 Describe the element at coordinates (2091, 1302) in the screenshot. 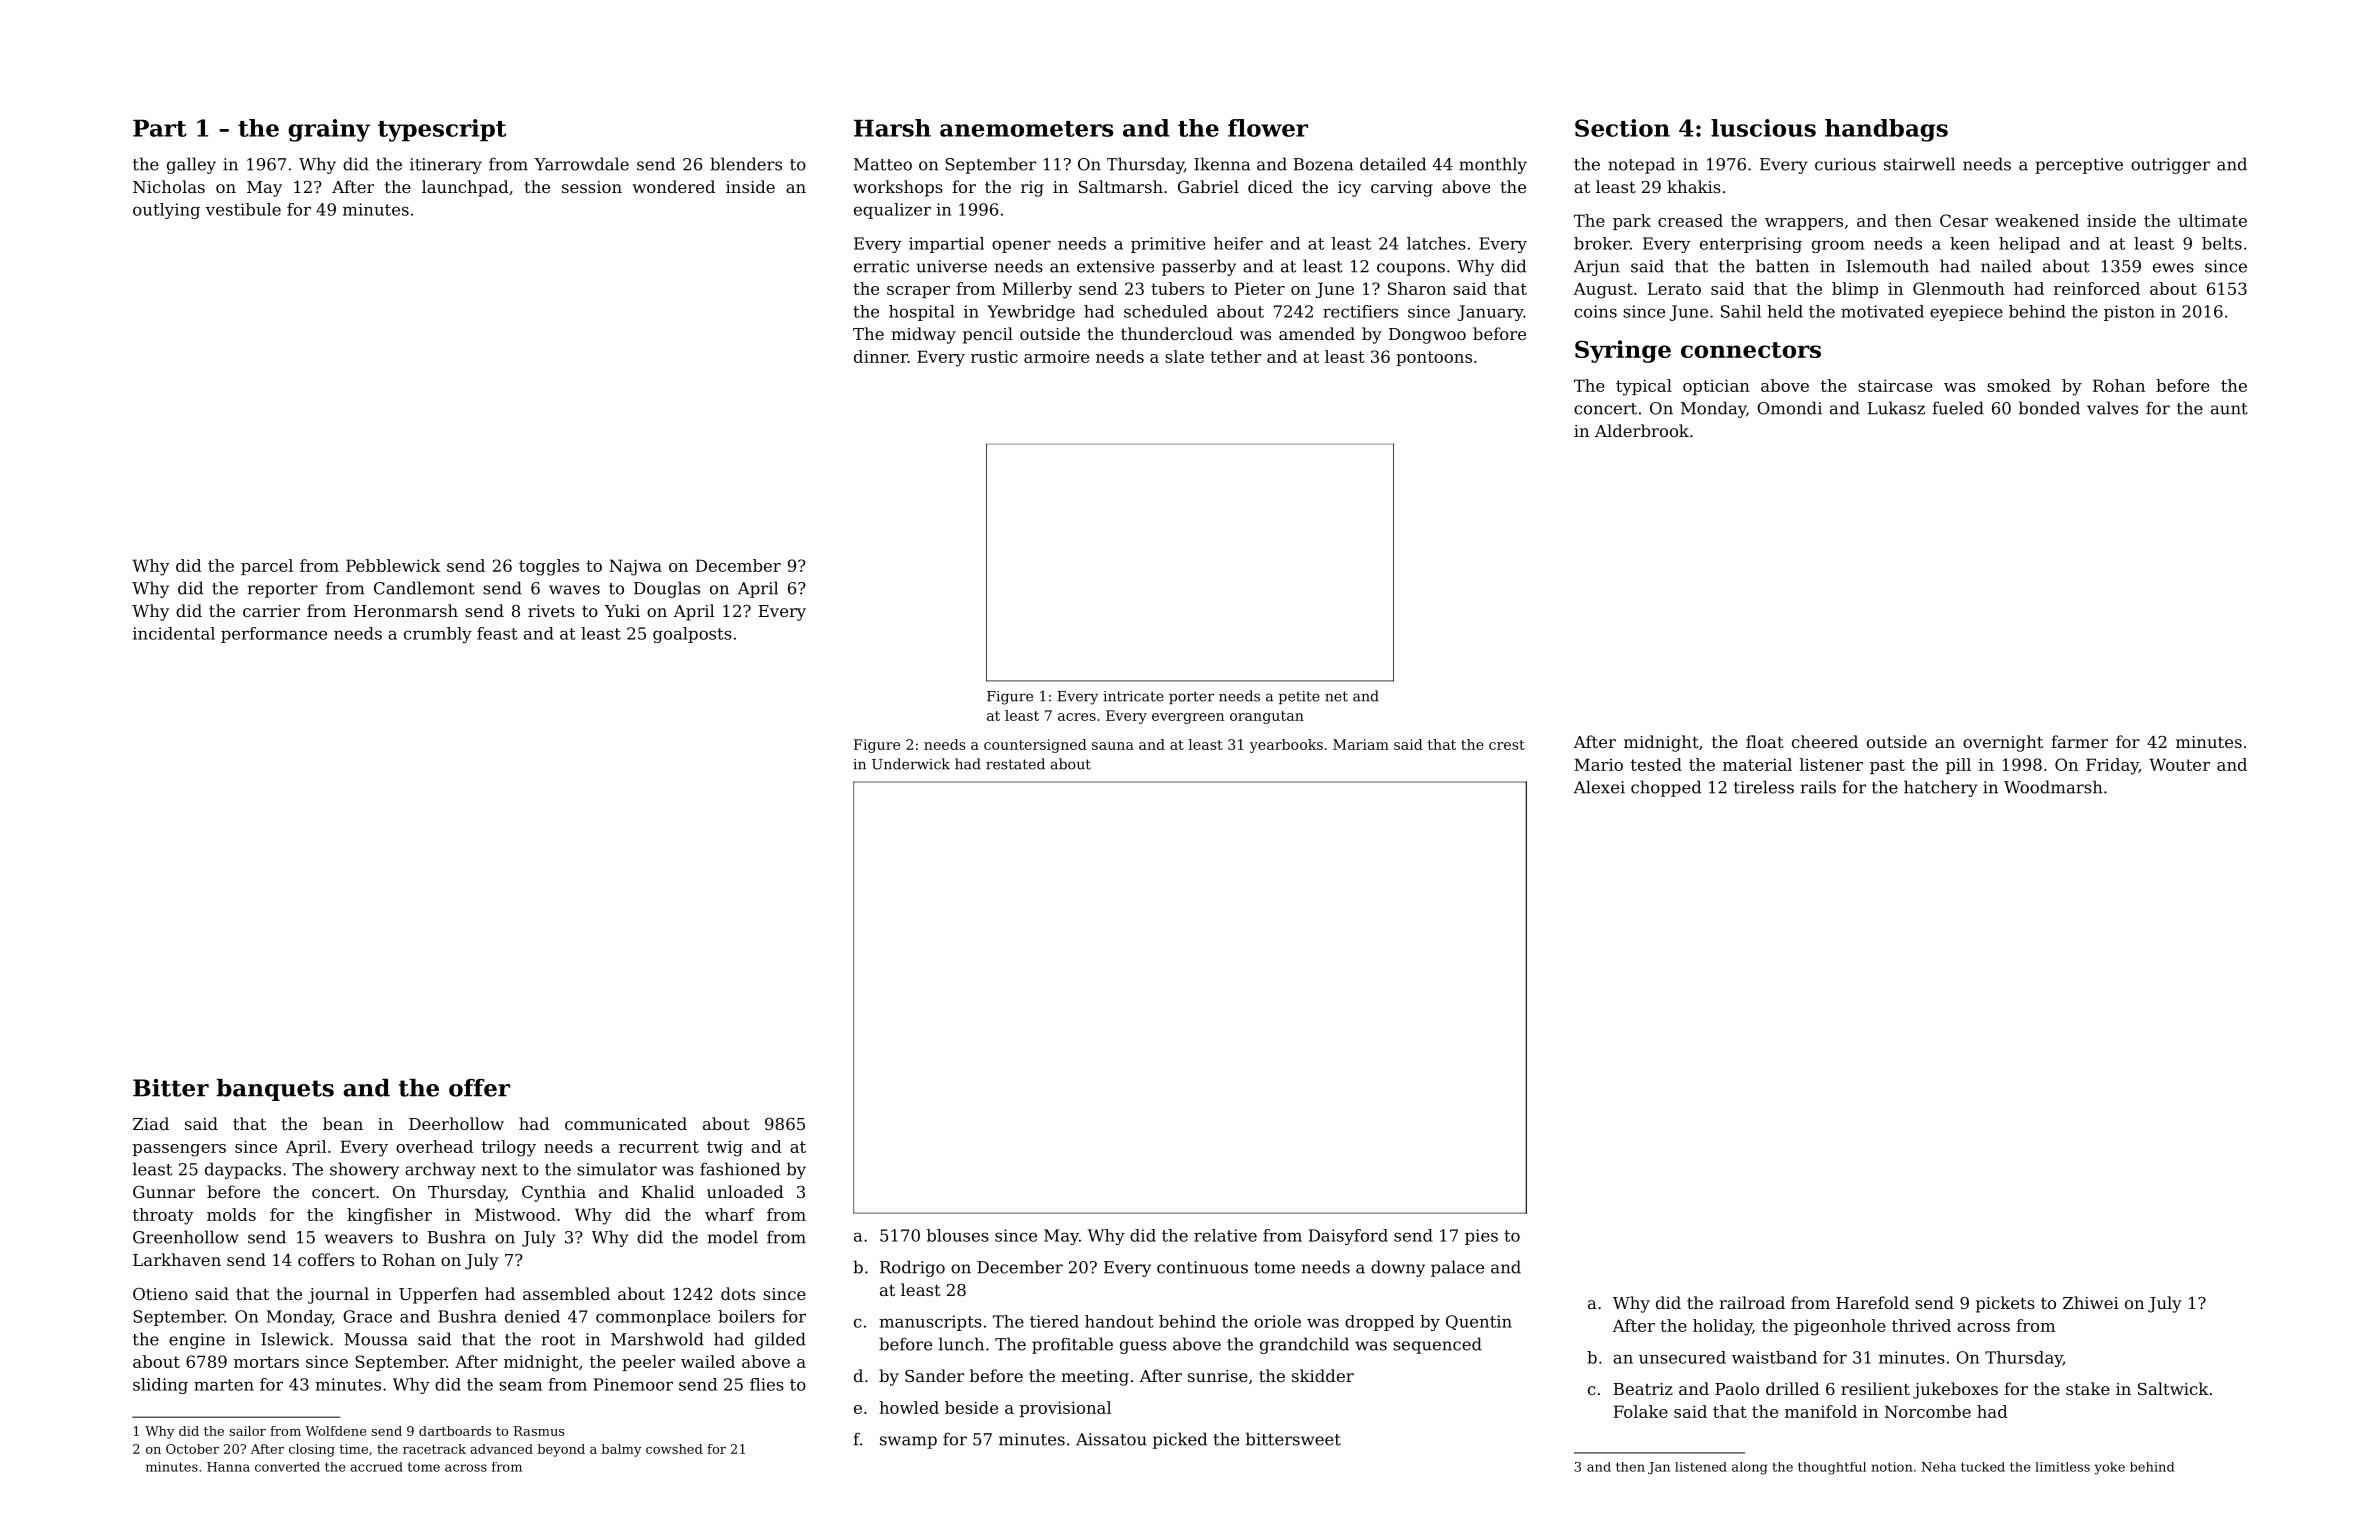

I see `Zhiwei` at that location.
